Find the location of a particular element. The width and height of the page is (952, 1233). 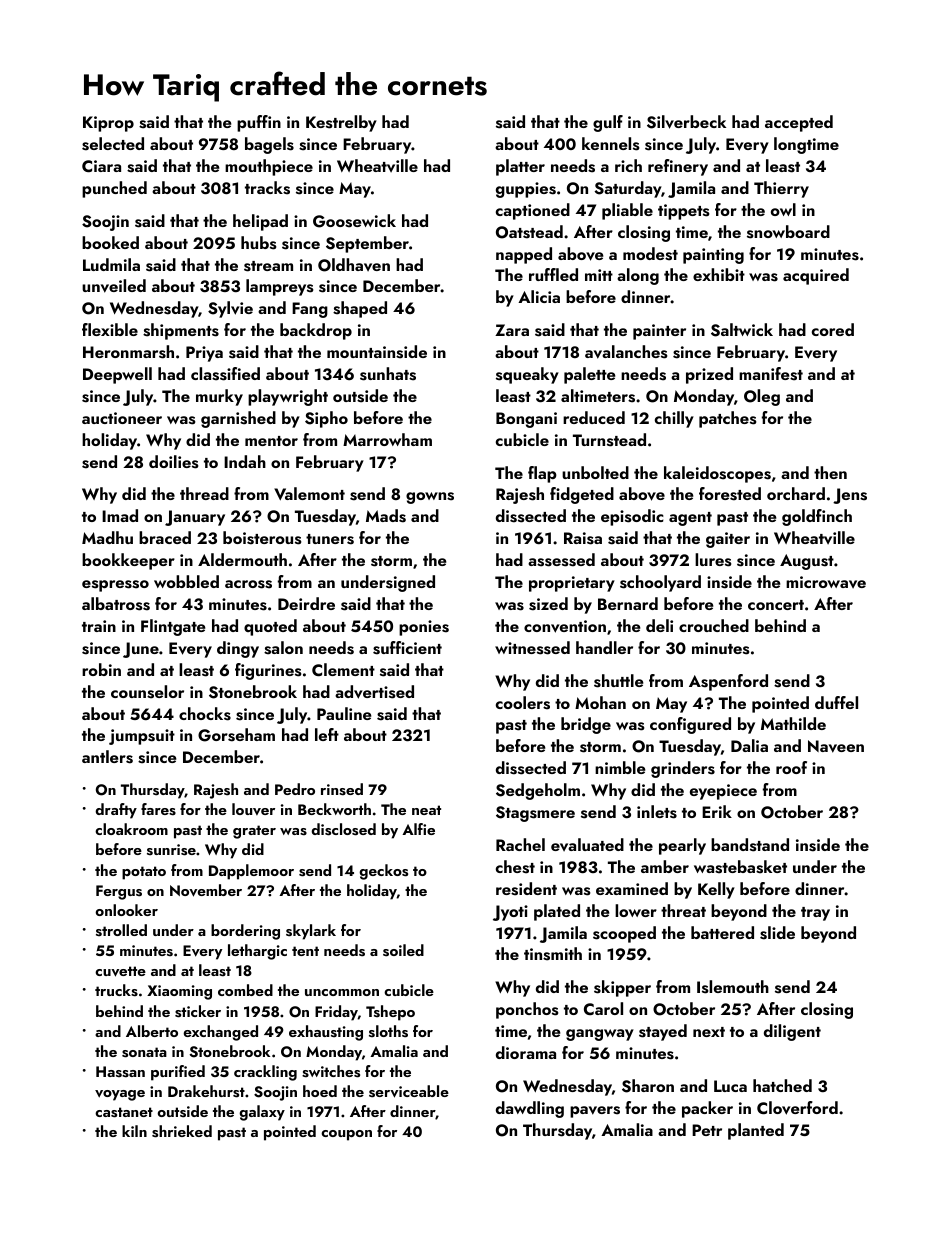

avalanches is located at coordinates (626, 352).
